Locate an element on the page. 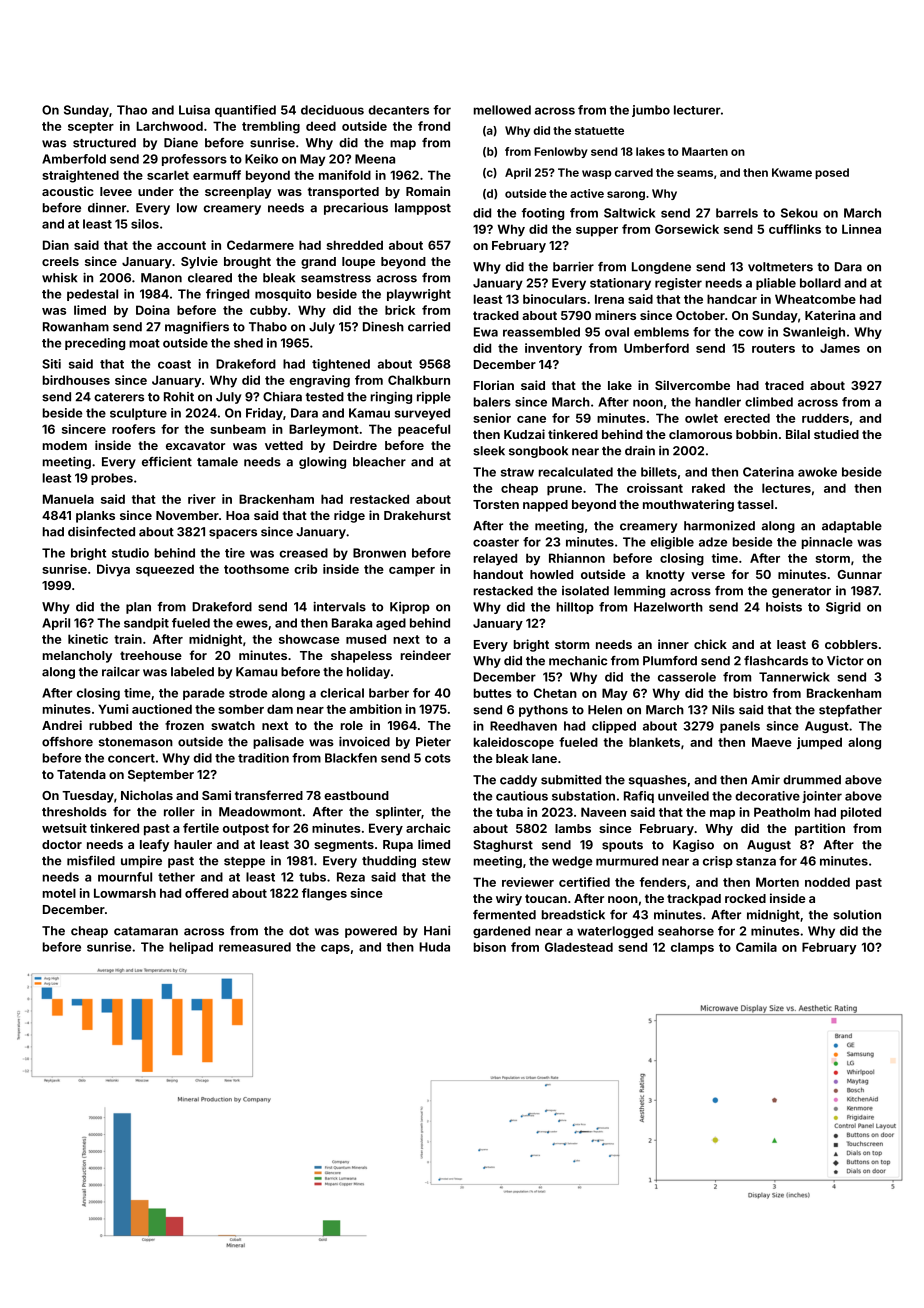  Chetan is located at coordinates (555, 693).
